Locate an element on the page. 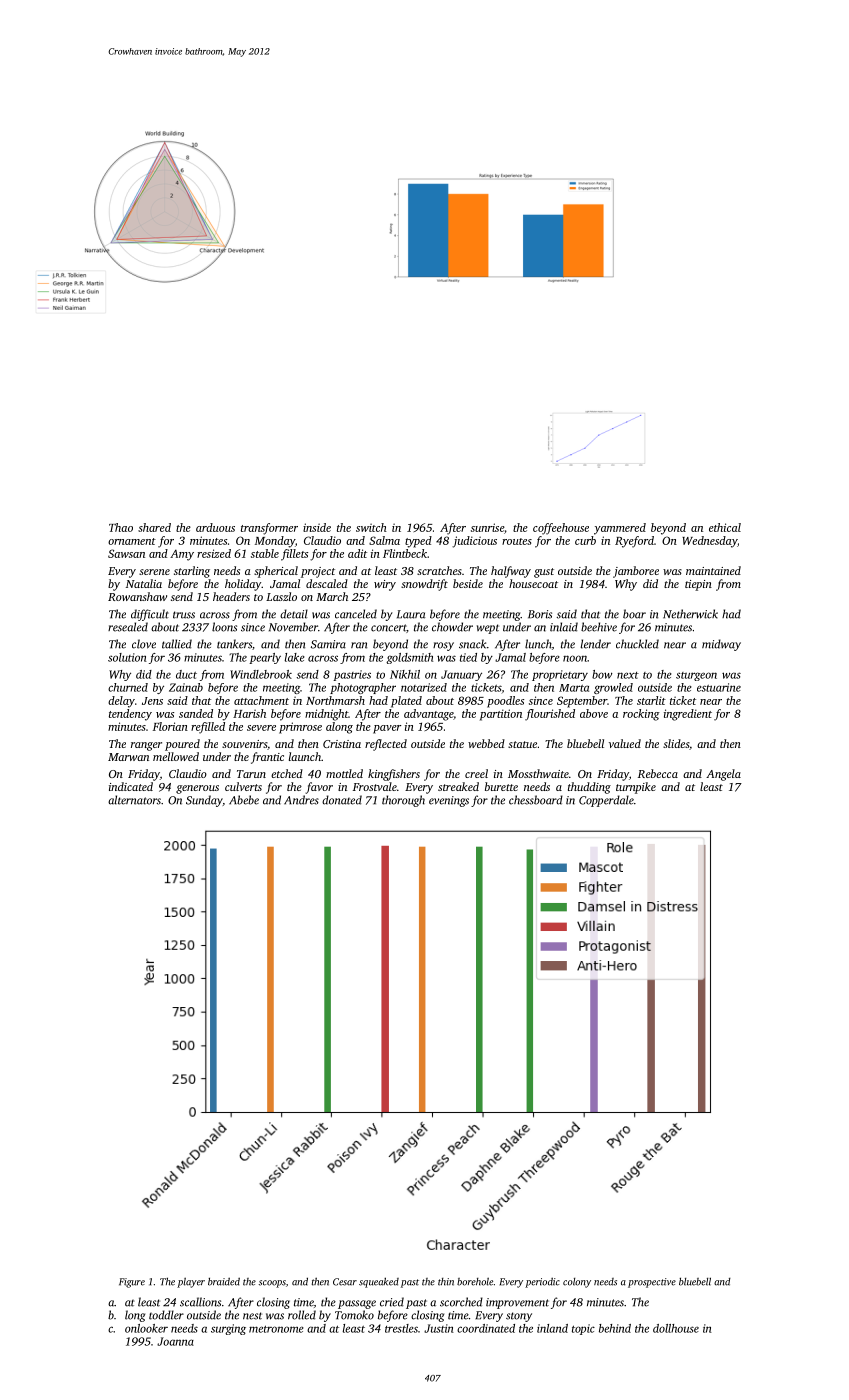 The image size is (849, 1400). Andres is located at coordinates (301, 800).
